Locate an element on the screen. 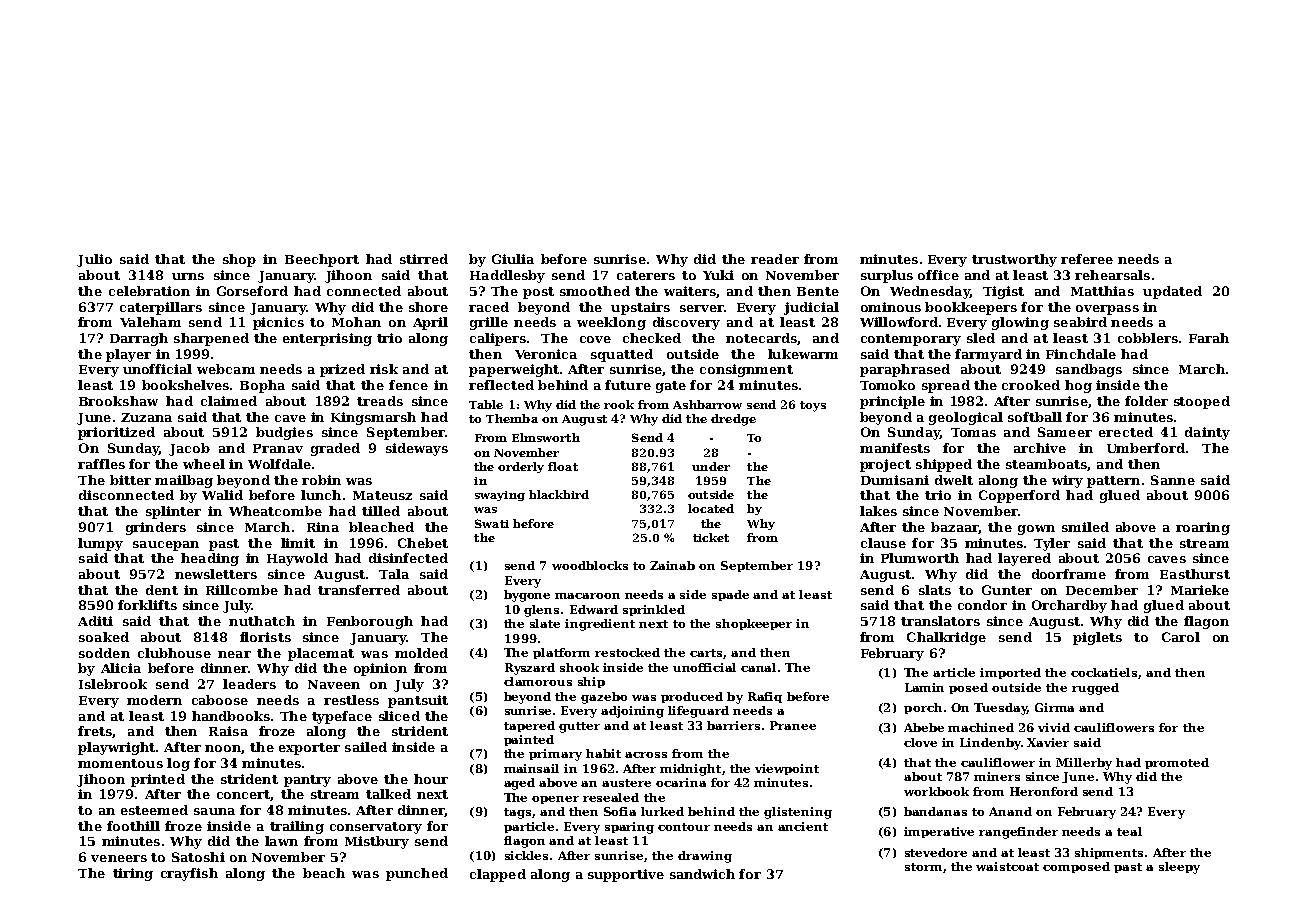 The height and width of the screenshot is (924, 1308). Zuzana is located at coordinates (146, 417).
